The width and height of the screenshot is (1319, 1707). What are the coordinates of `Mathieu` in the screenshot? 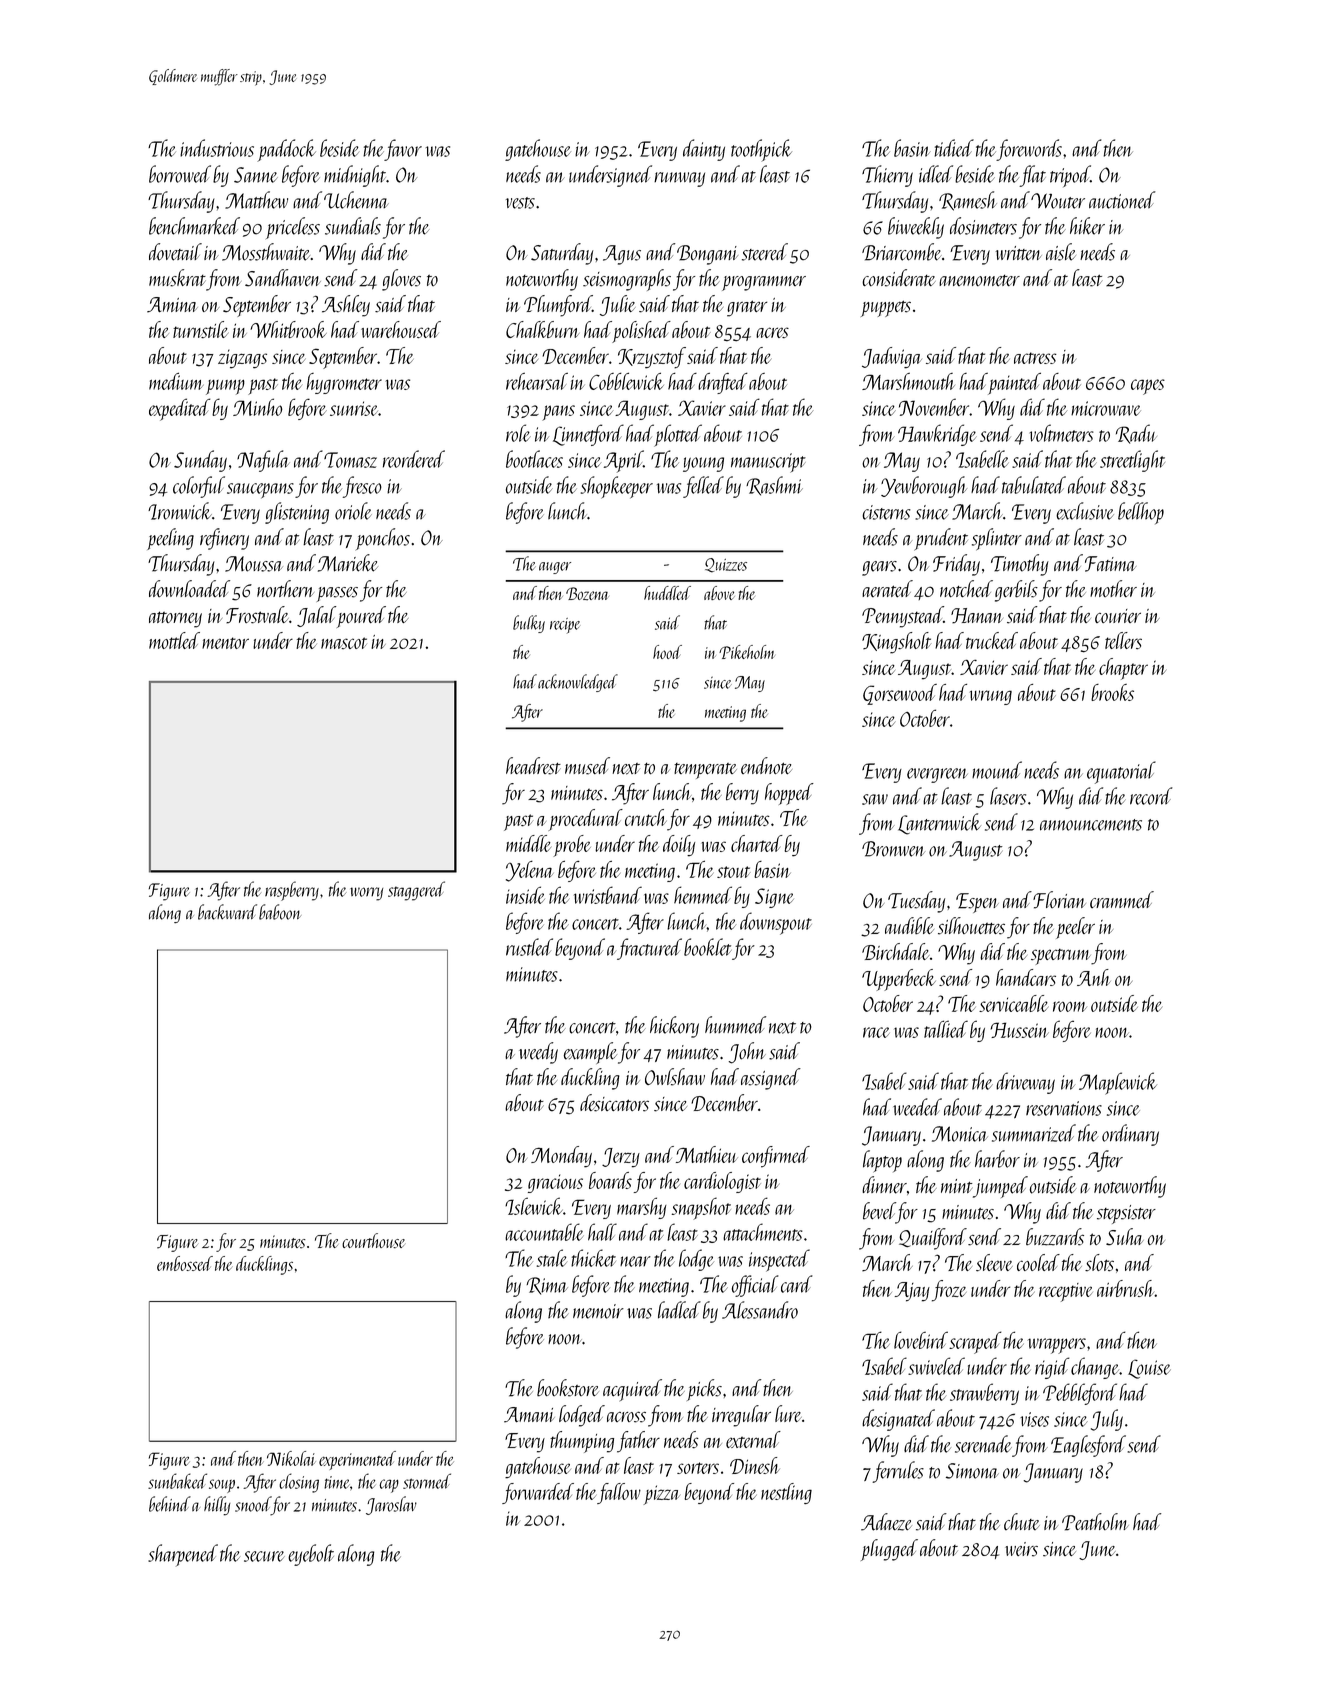 It's located at (707, 1154).
